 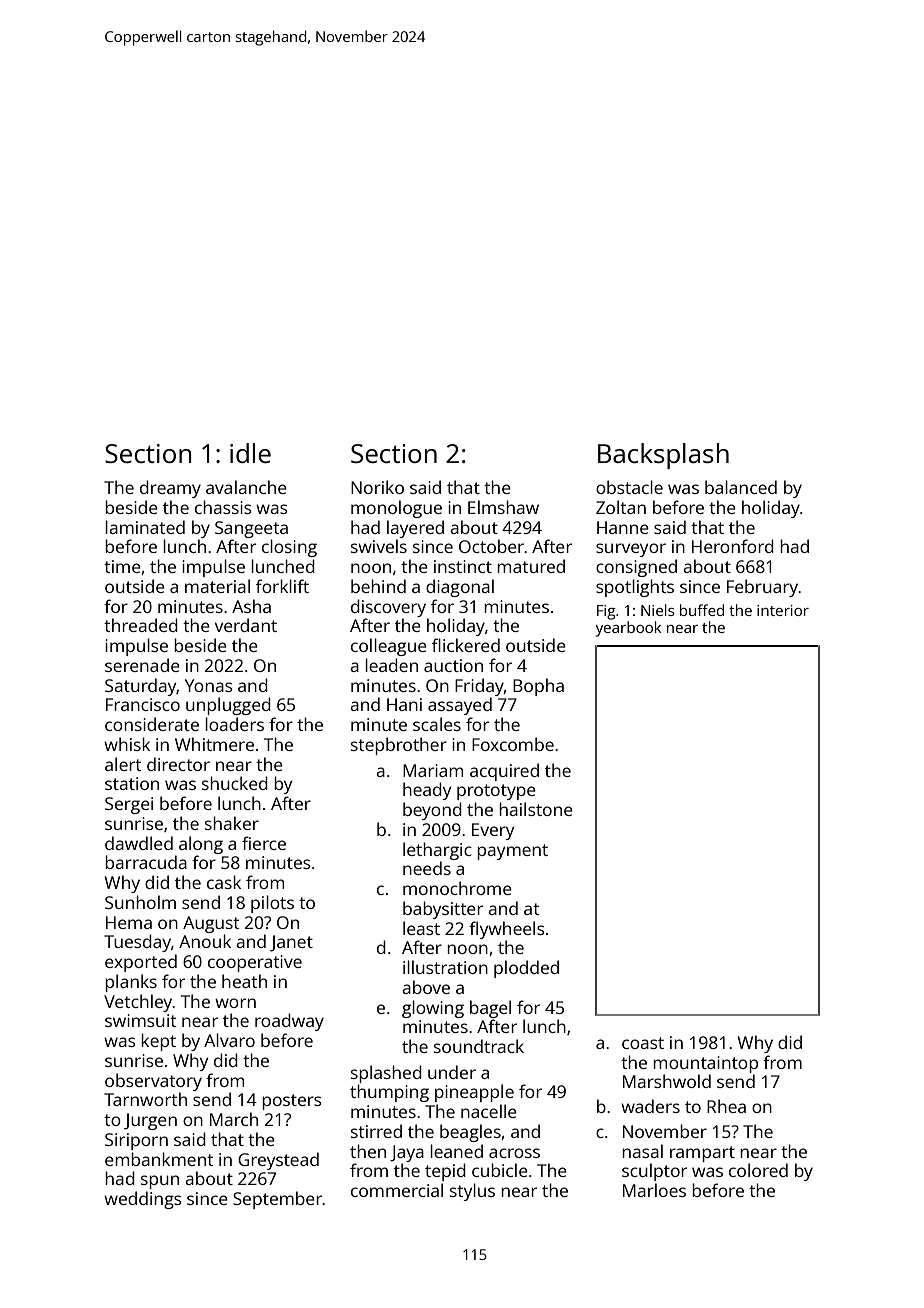 What do you see at coordinates (503, 507) in the document?
I see `Elmshaw` at bounding box center [503, 507].
